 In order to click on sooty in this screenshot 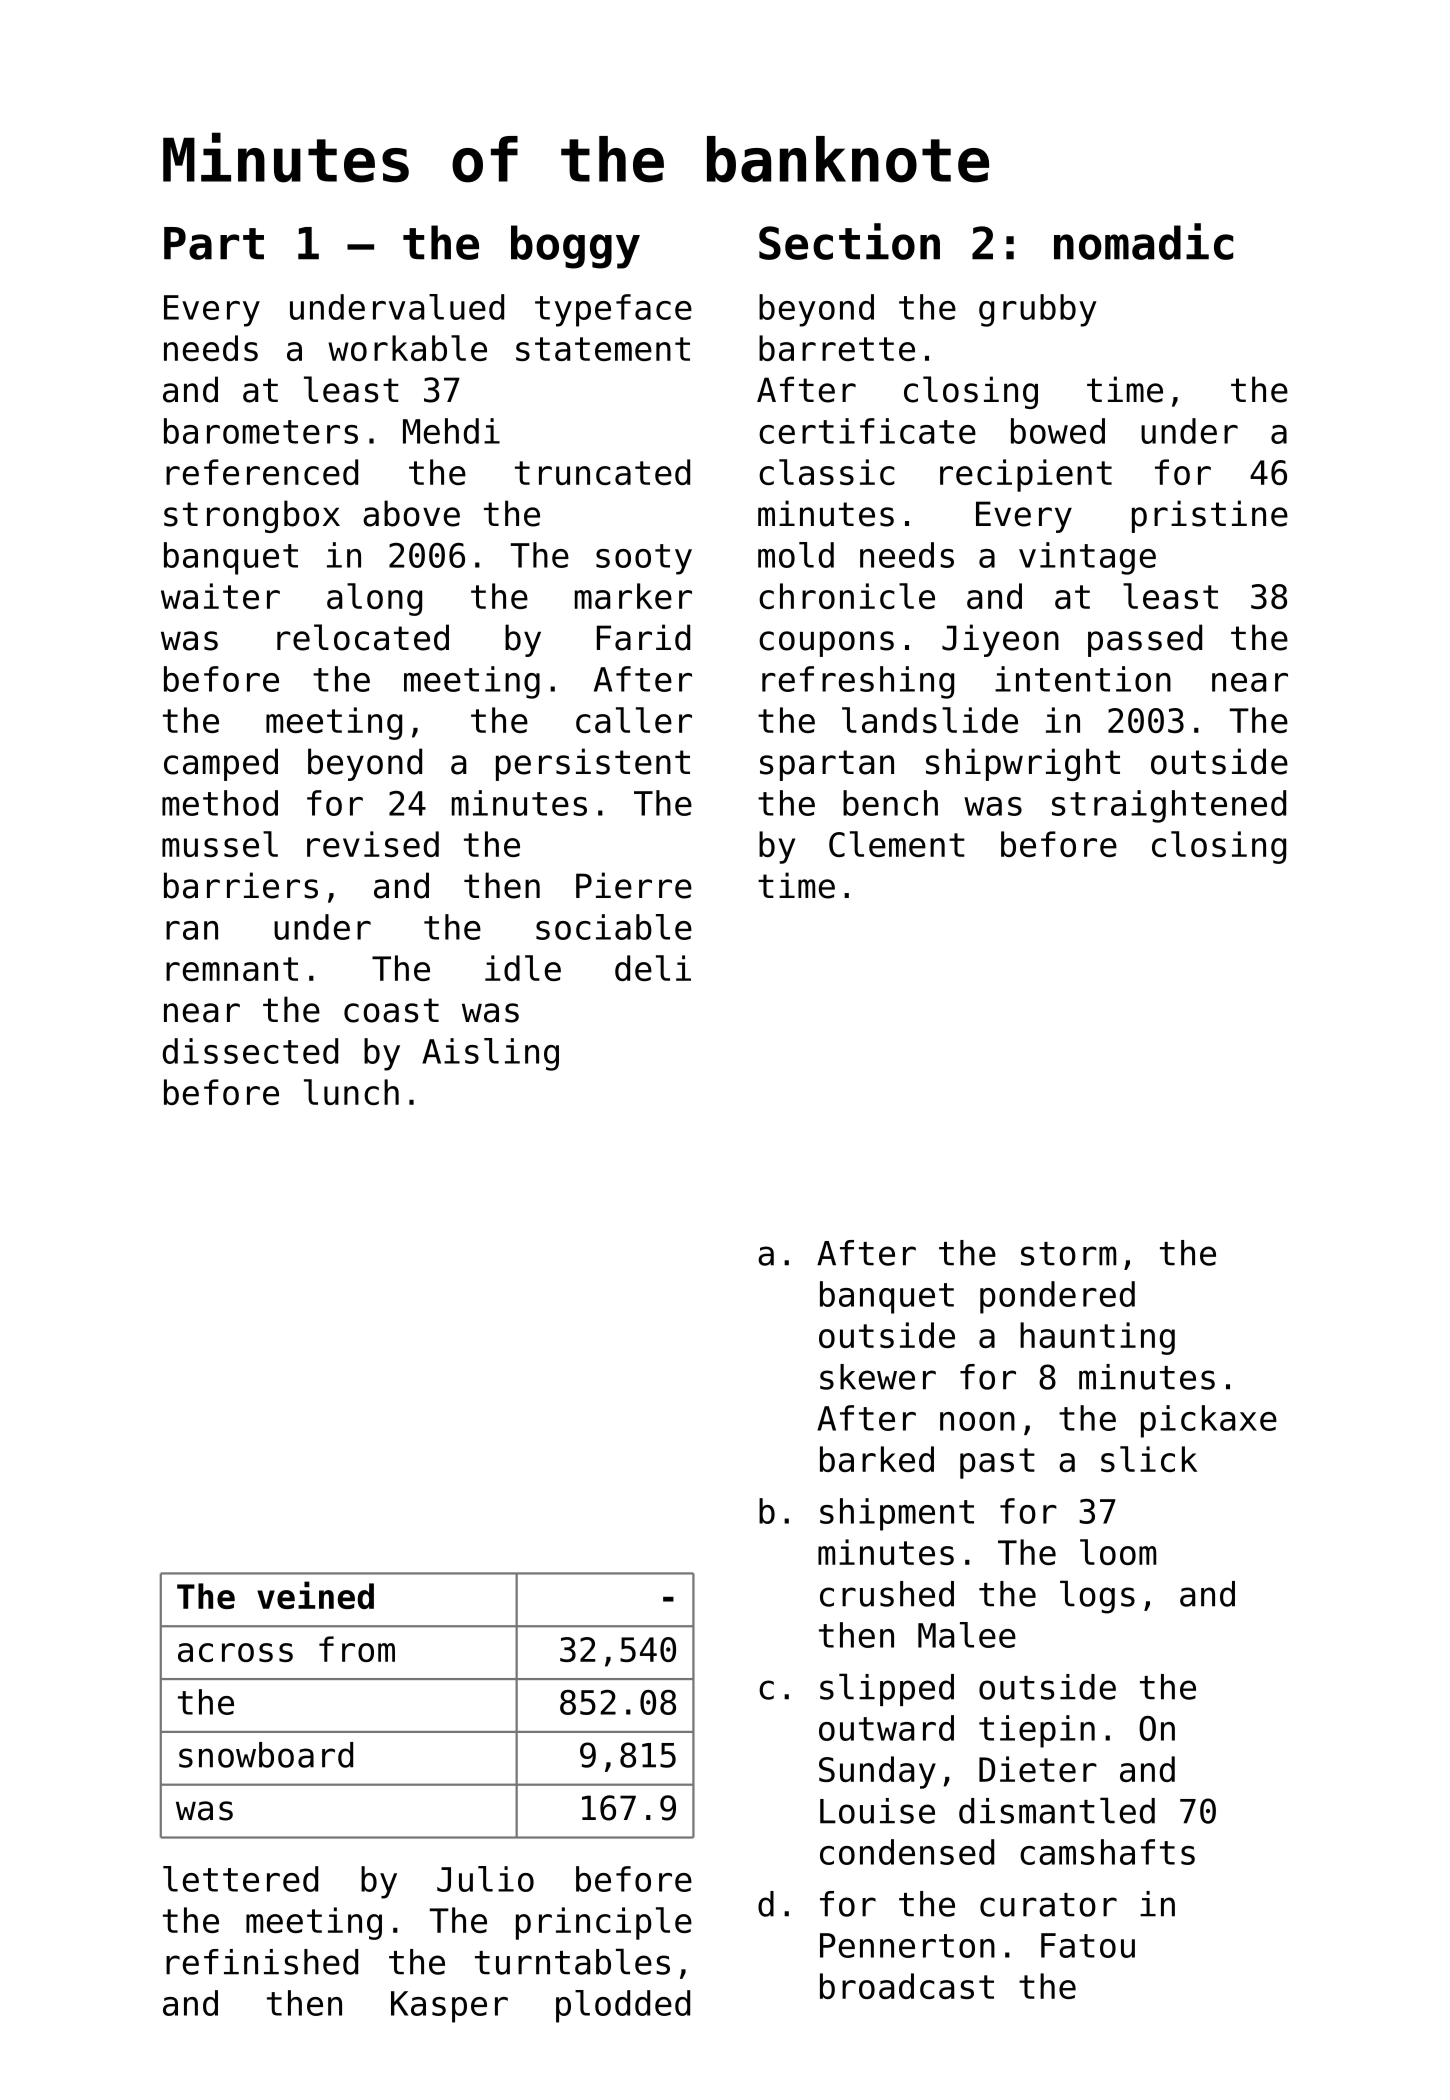, I will do `click(644, 559)`.
